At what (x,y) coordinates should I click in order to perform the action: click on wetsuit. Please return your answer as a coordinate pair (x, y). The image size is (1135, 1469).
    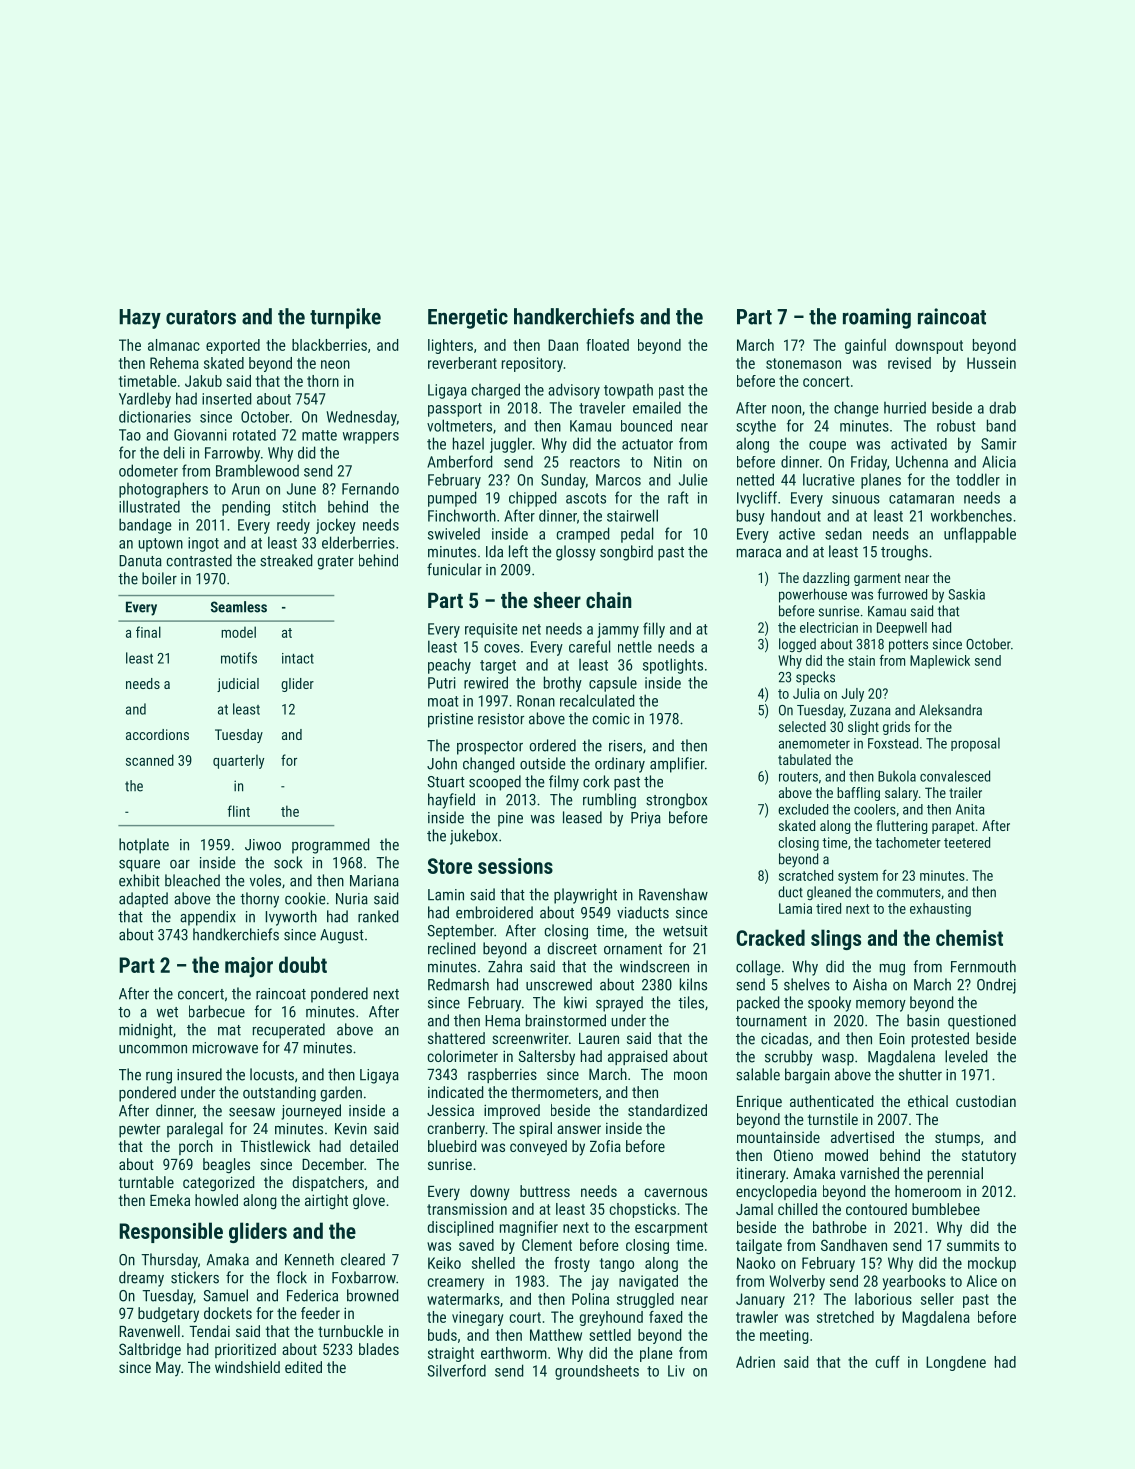
    Looking at the image, I should click on (685, 931).
